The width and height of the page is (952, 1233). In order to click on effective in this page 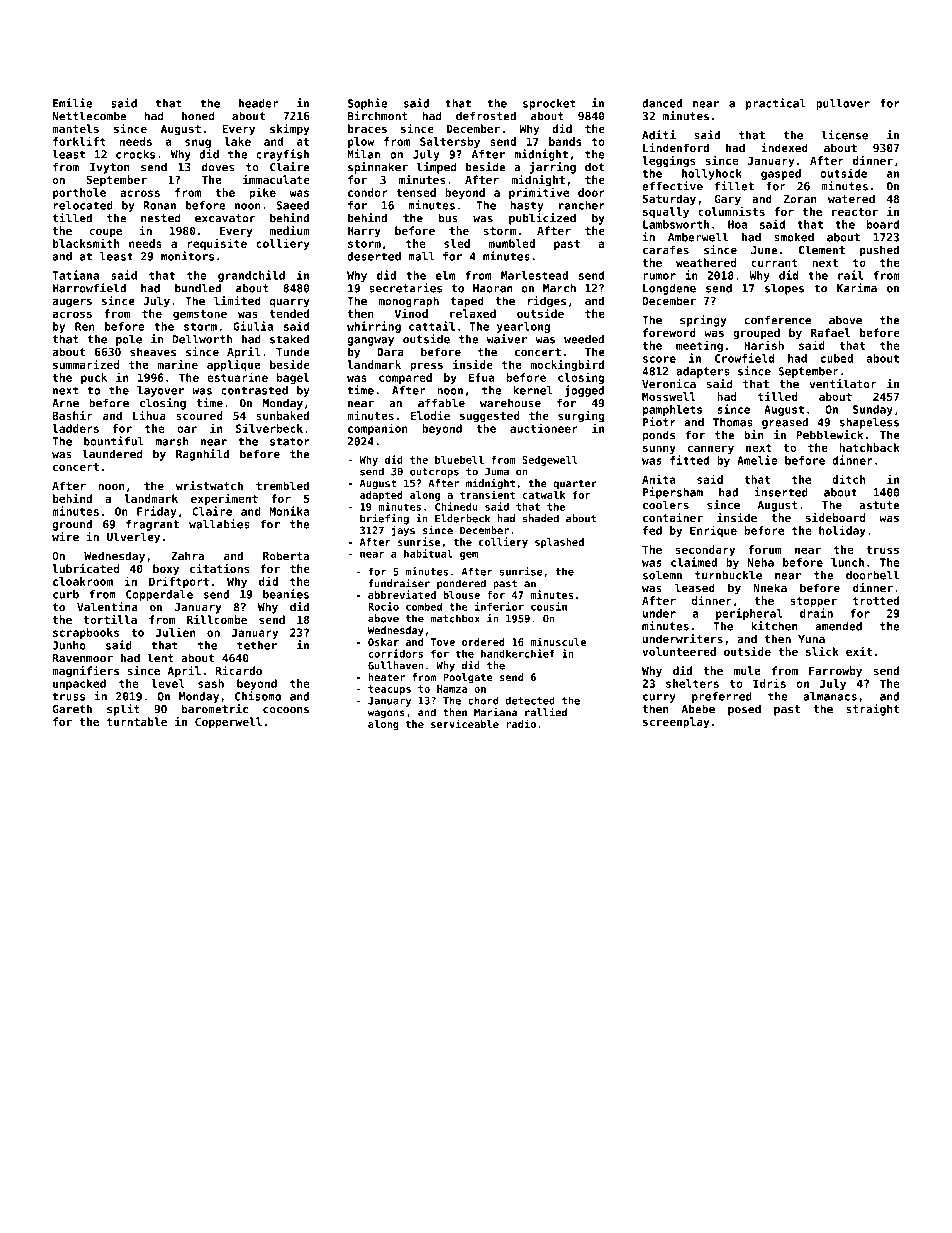, I will do `click(672, 186)`.
